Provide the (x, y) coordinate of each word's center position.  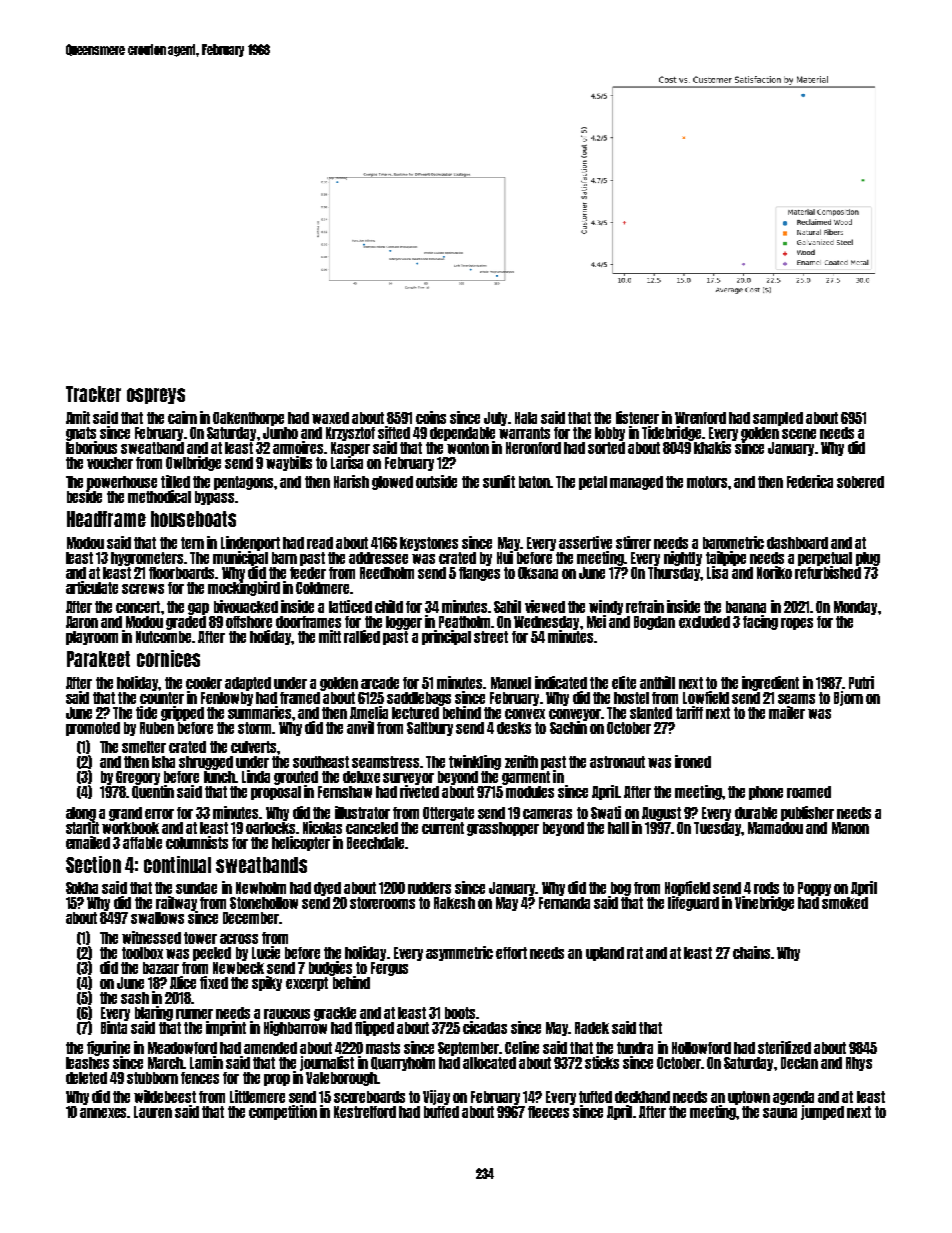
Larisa (347, 462)
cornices (168, 658)
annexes (104, 1113)
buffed (441, 1112)
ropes (797, 624)
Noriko (774, 572)
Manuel (511, 683)
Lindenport (250, 543)
